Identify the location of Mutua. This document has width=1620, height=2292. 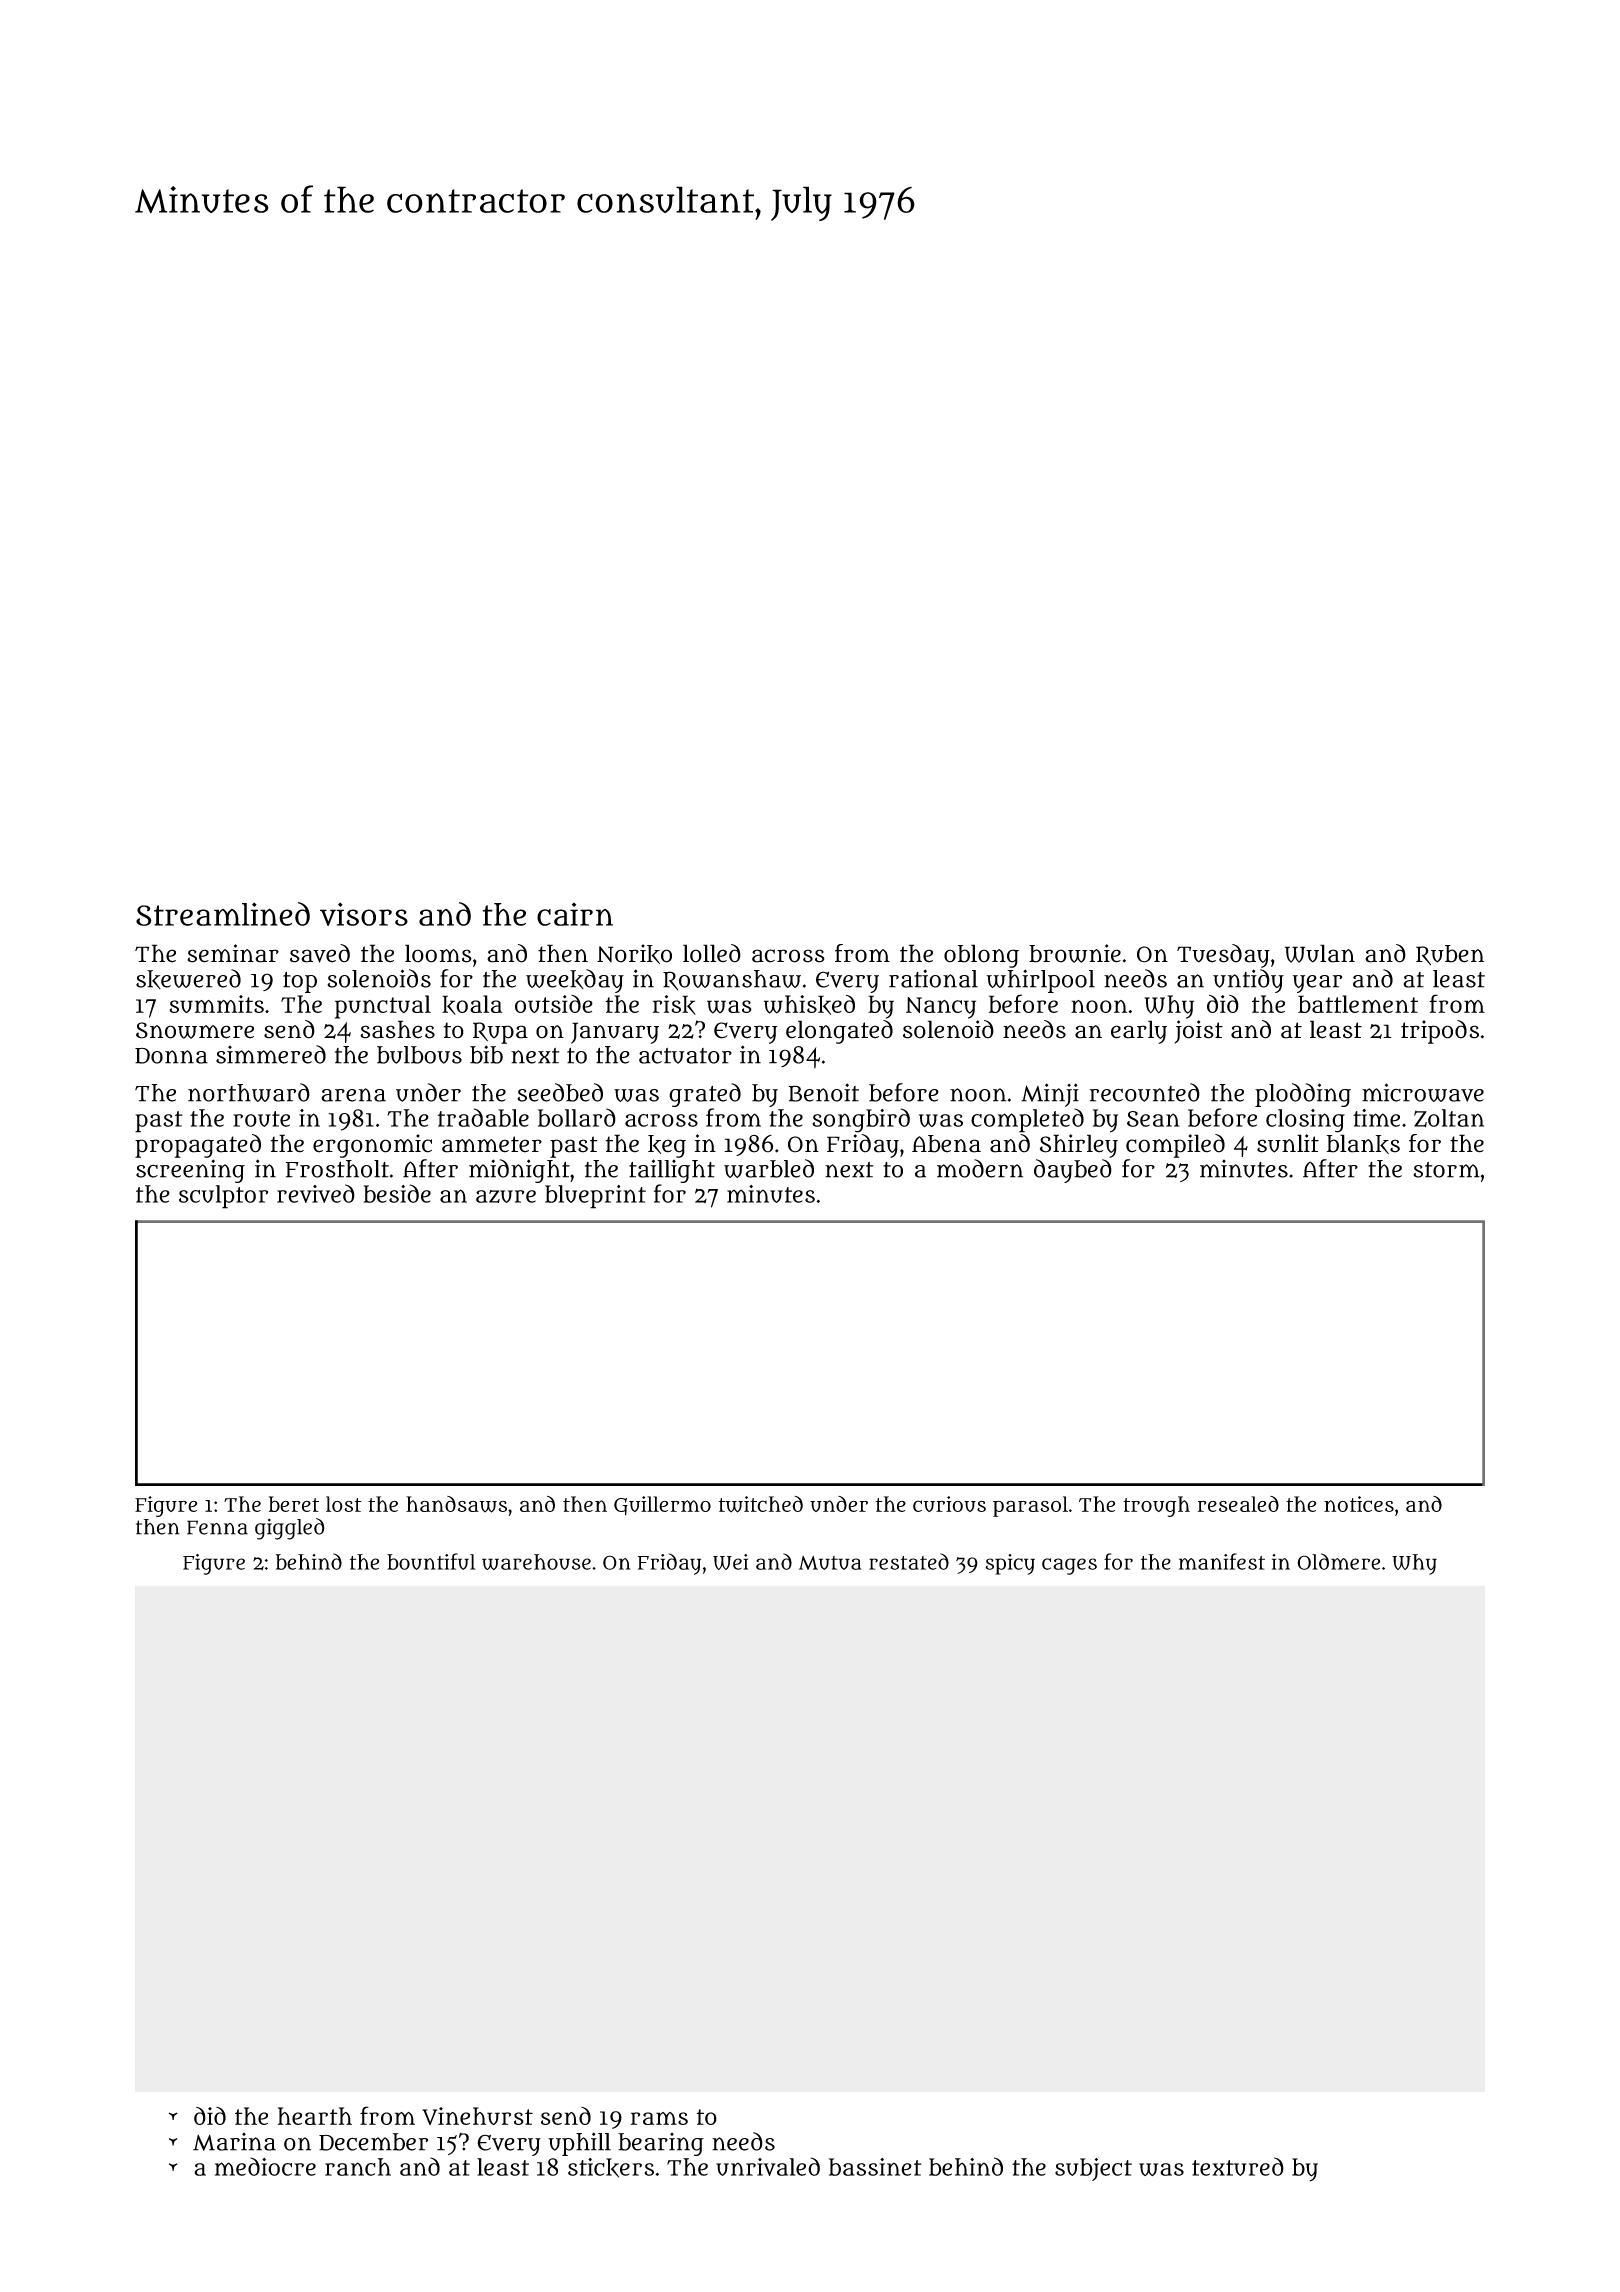
(830, 1563).
